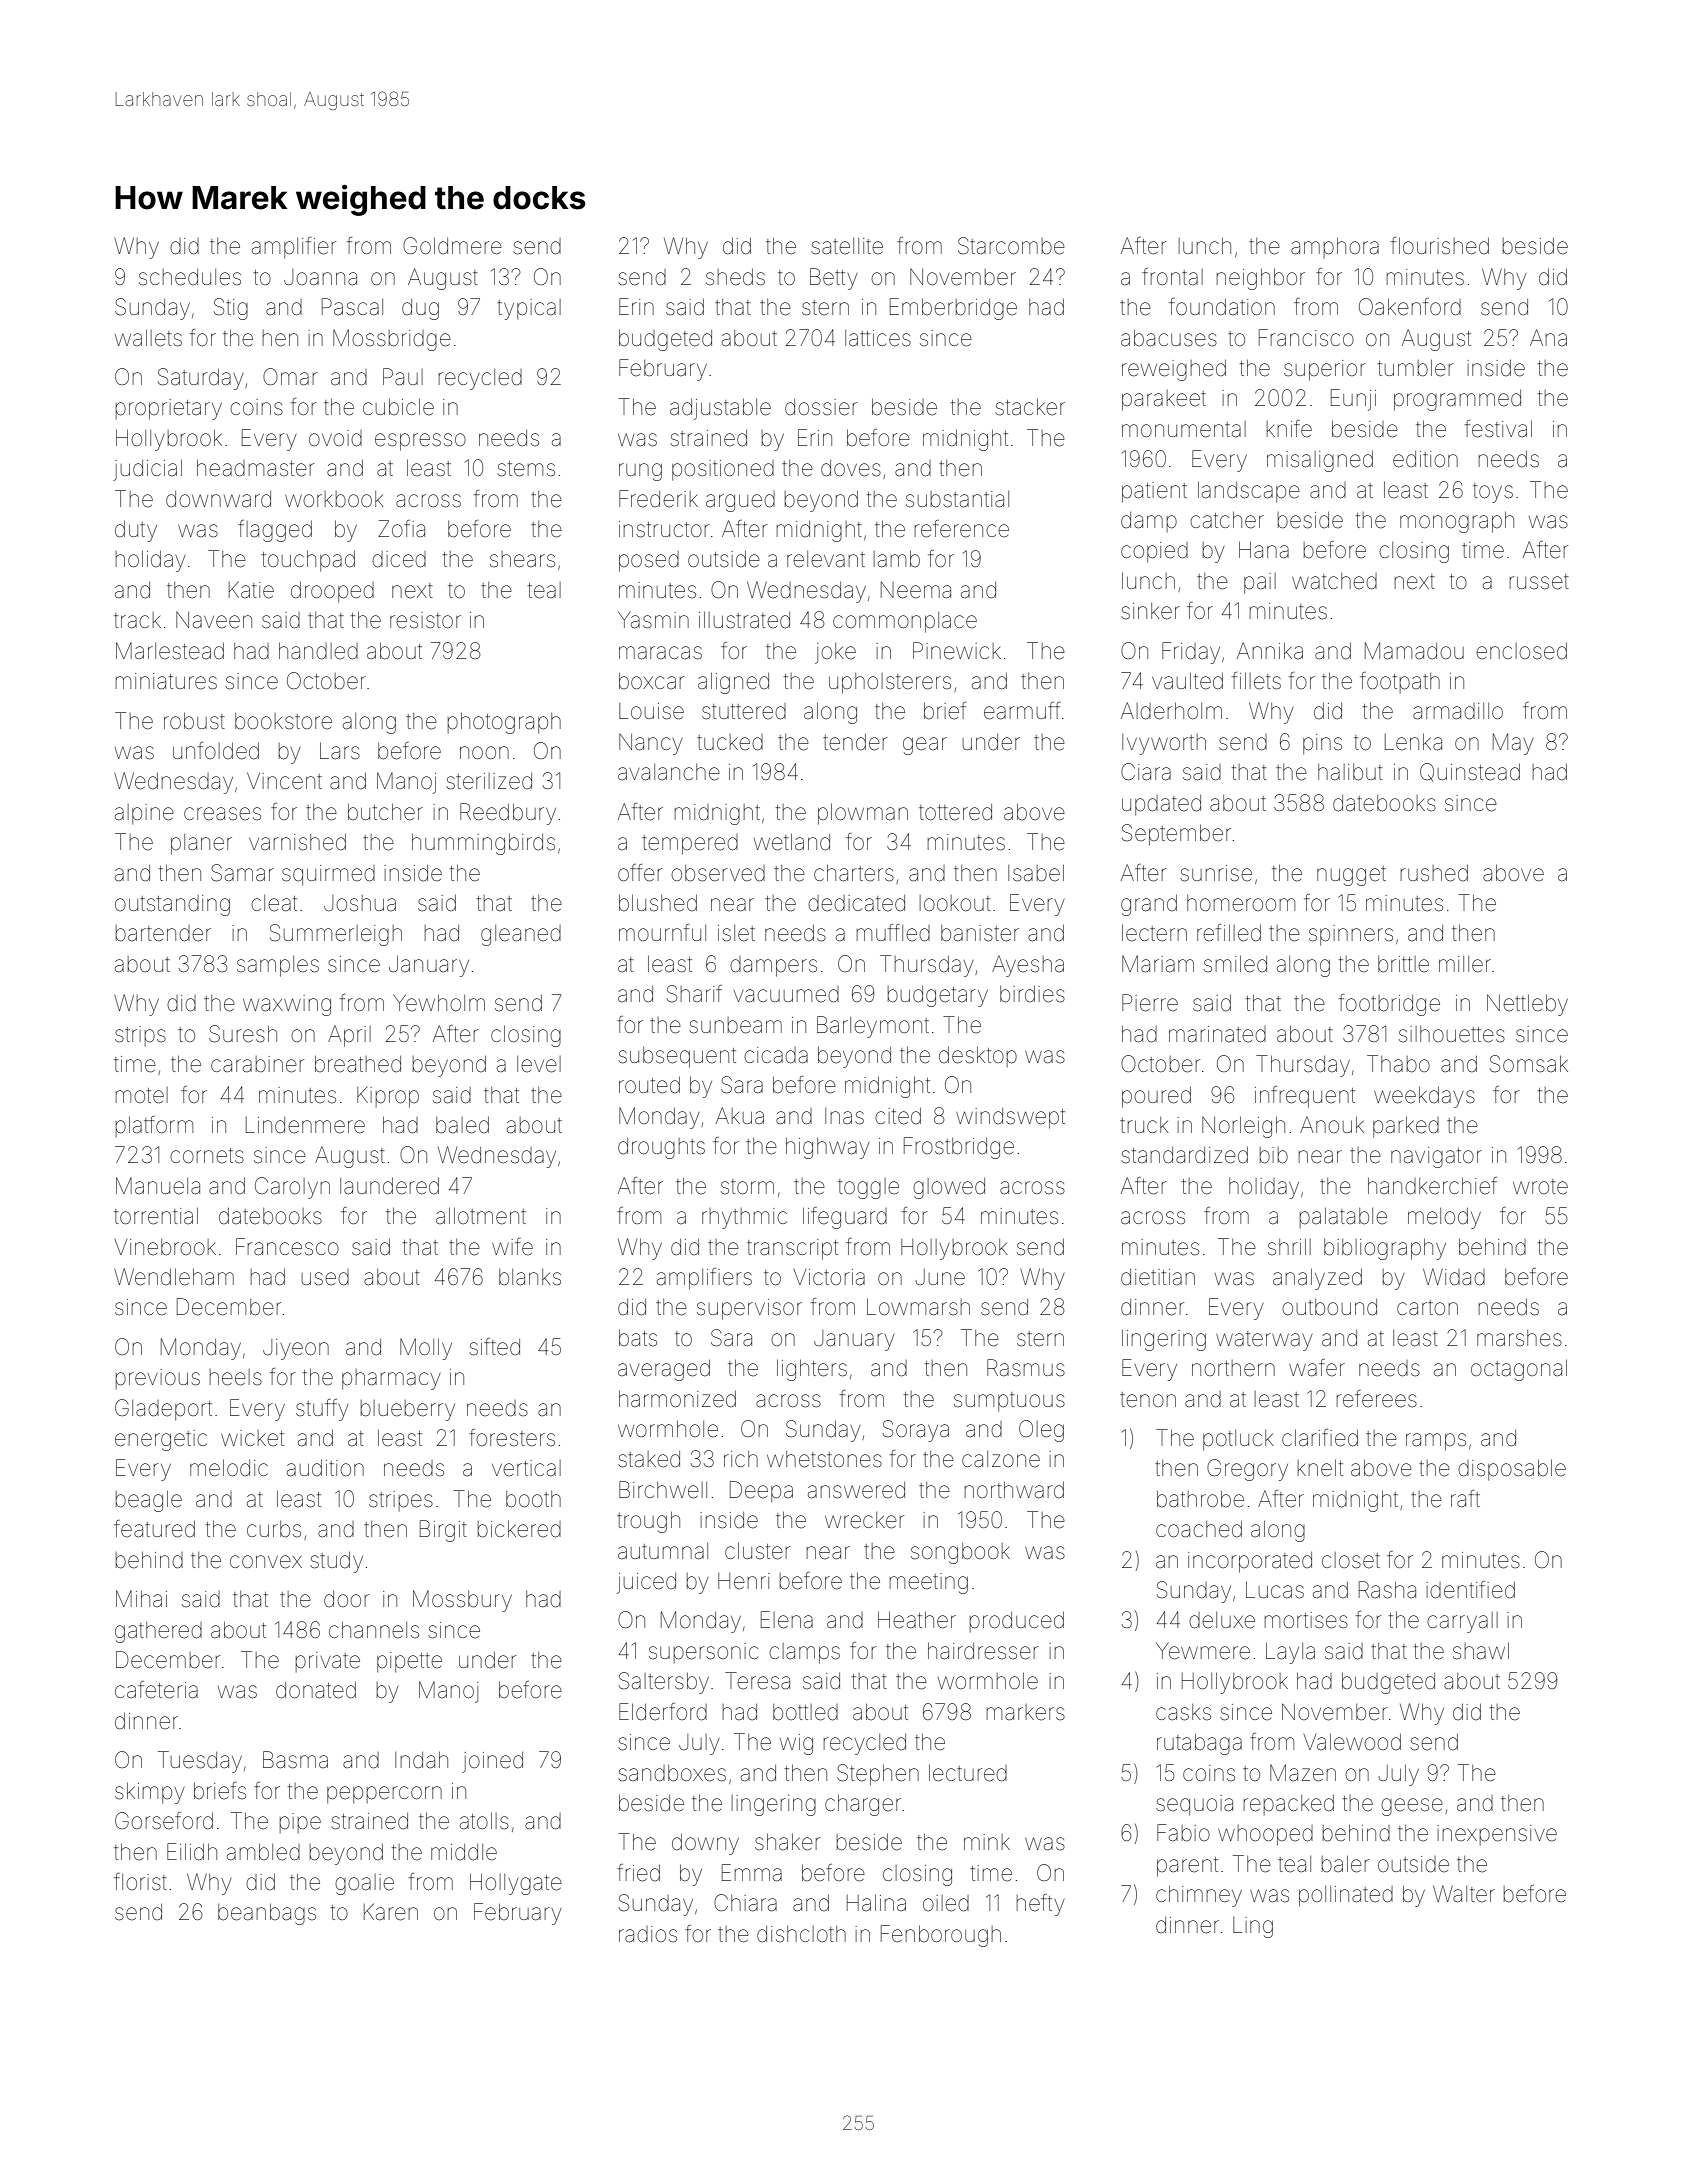 The width and height of the page is (1683, 2178). I want to click on judicial, so click(147, 470).
